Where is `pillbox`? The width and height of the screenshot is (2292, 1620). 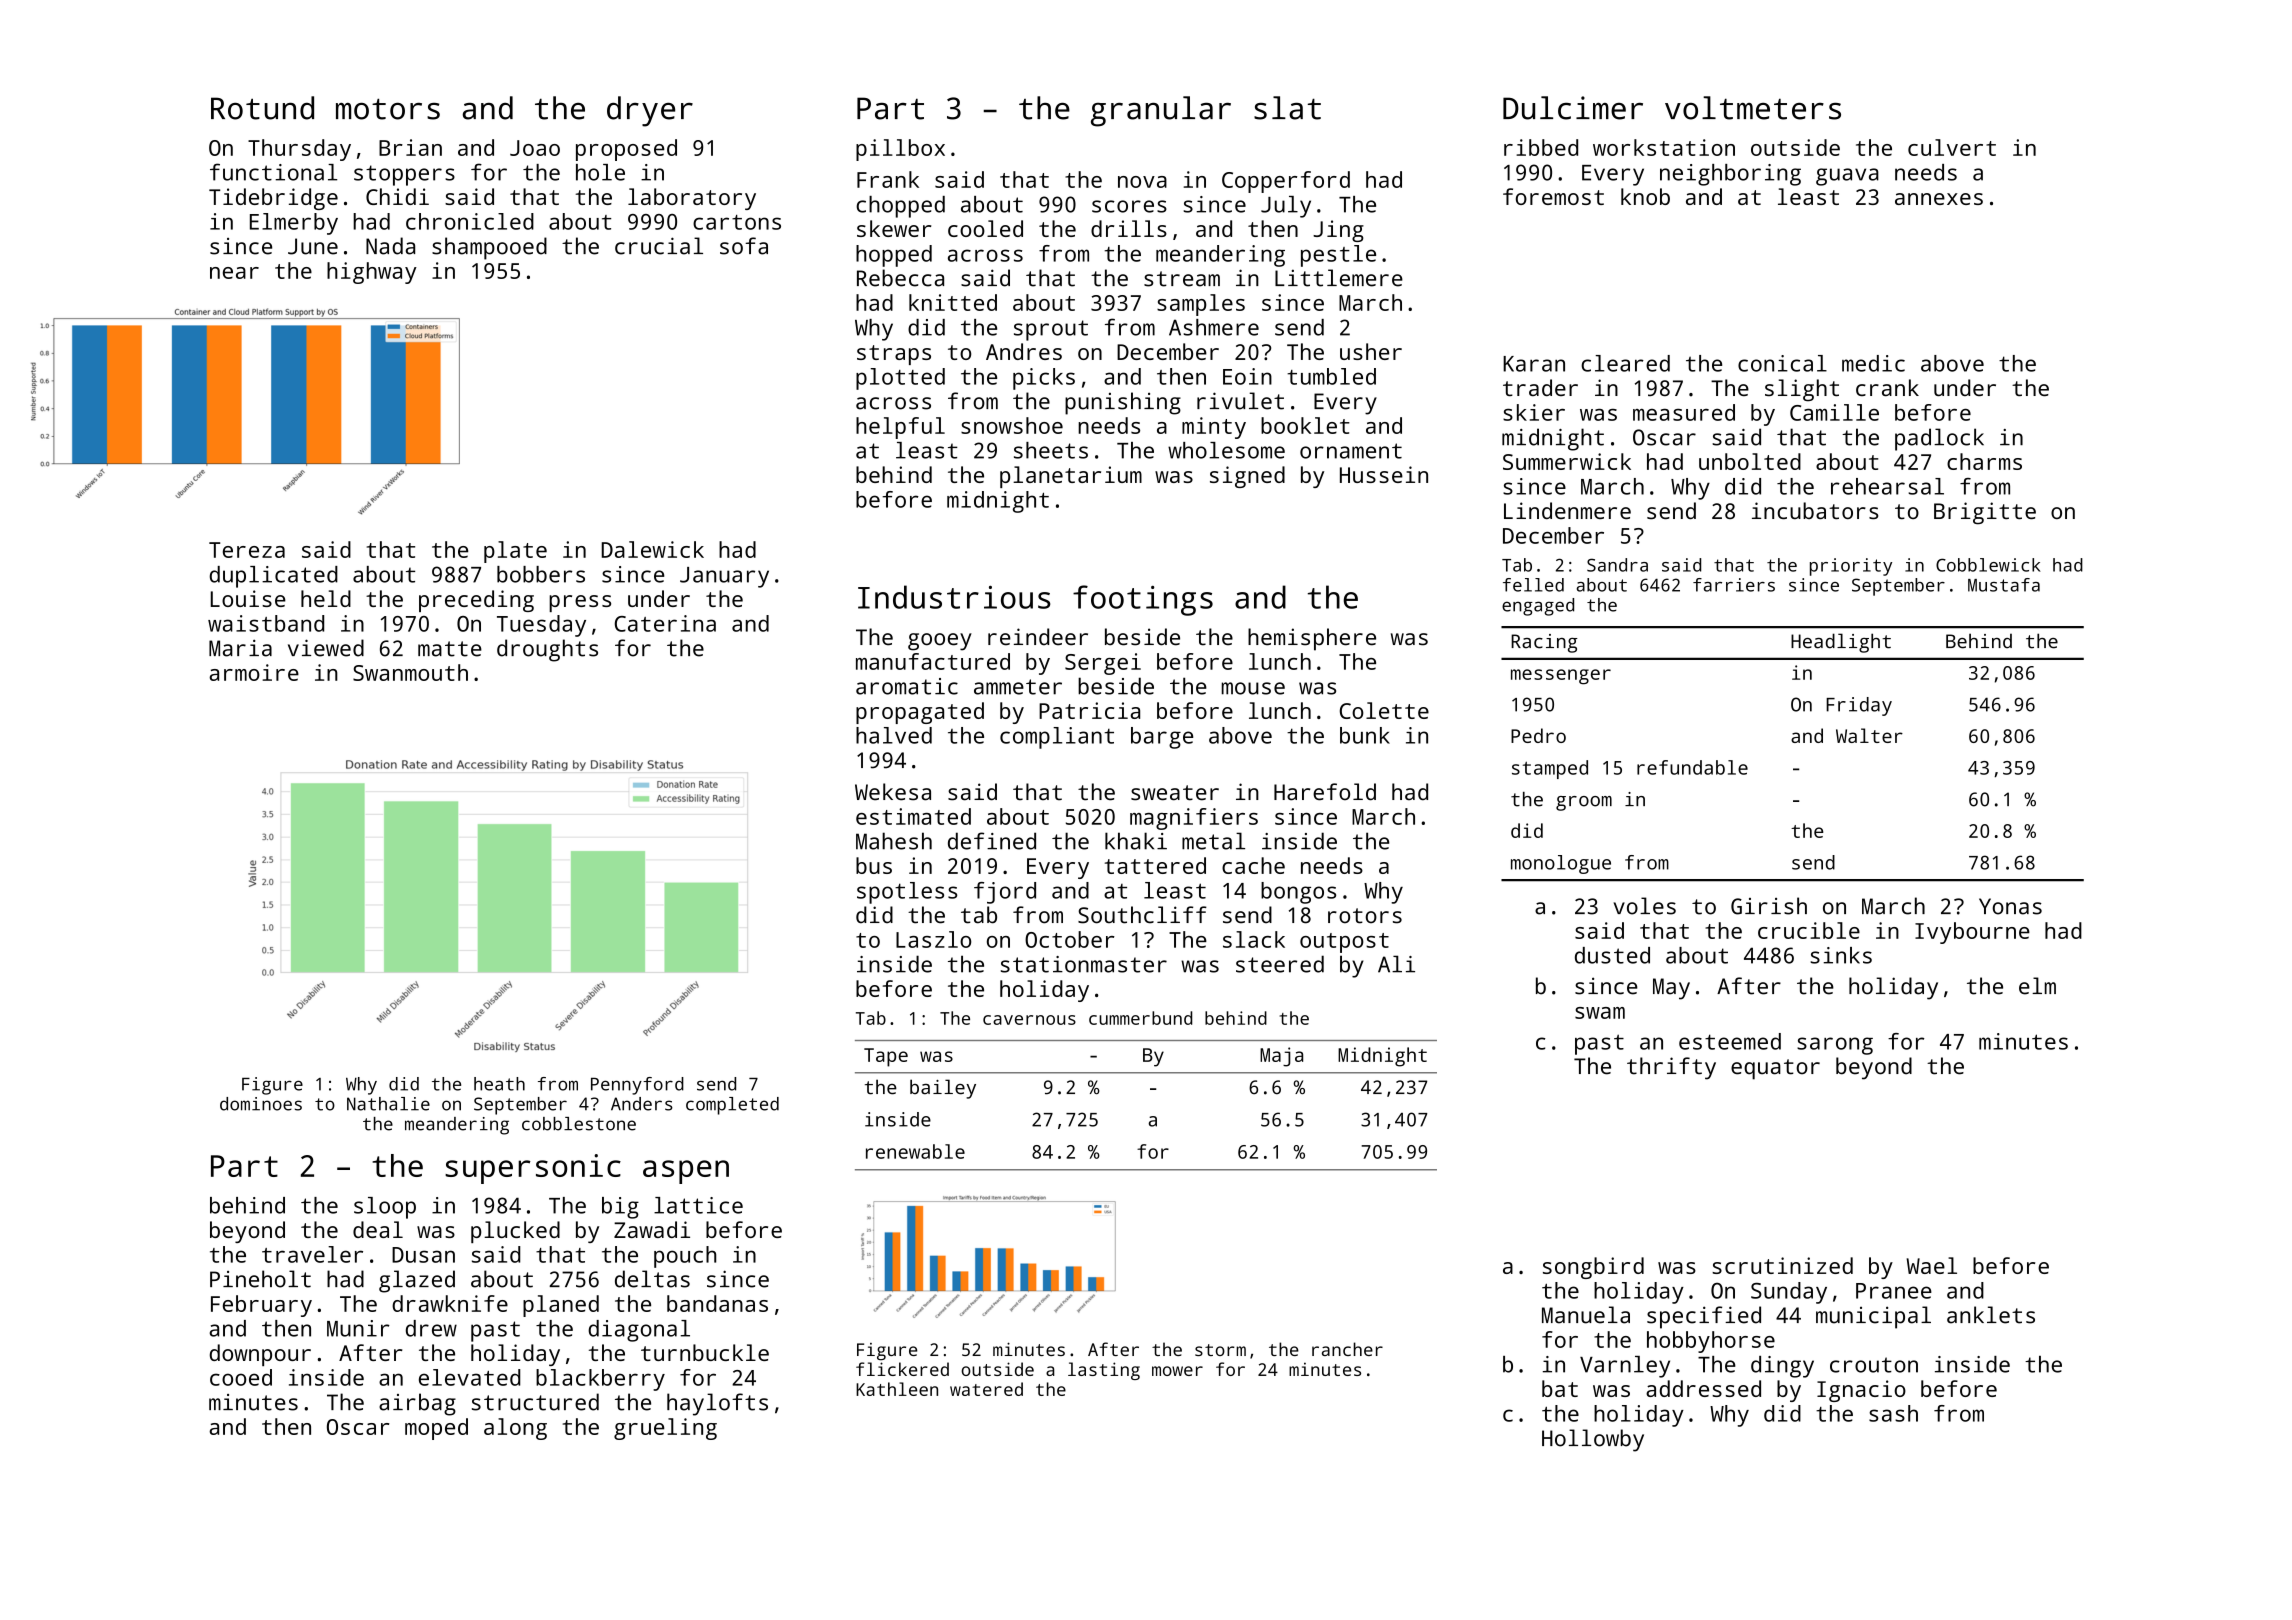 pillbox is located at coordinates (900, 150).
